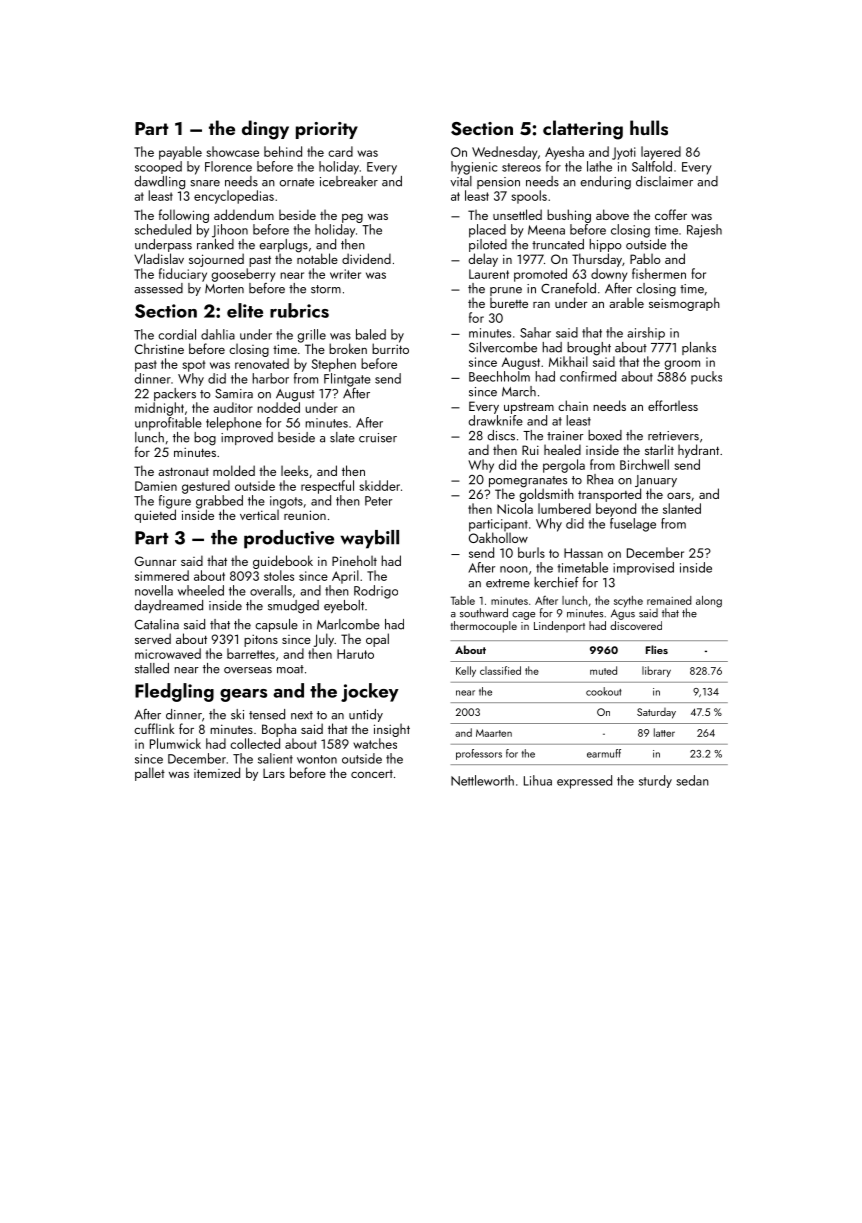  Describe the element at coordinates (180, 153) in the page. I see `payable` at that location.
